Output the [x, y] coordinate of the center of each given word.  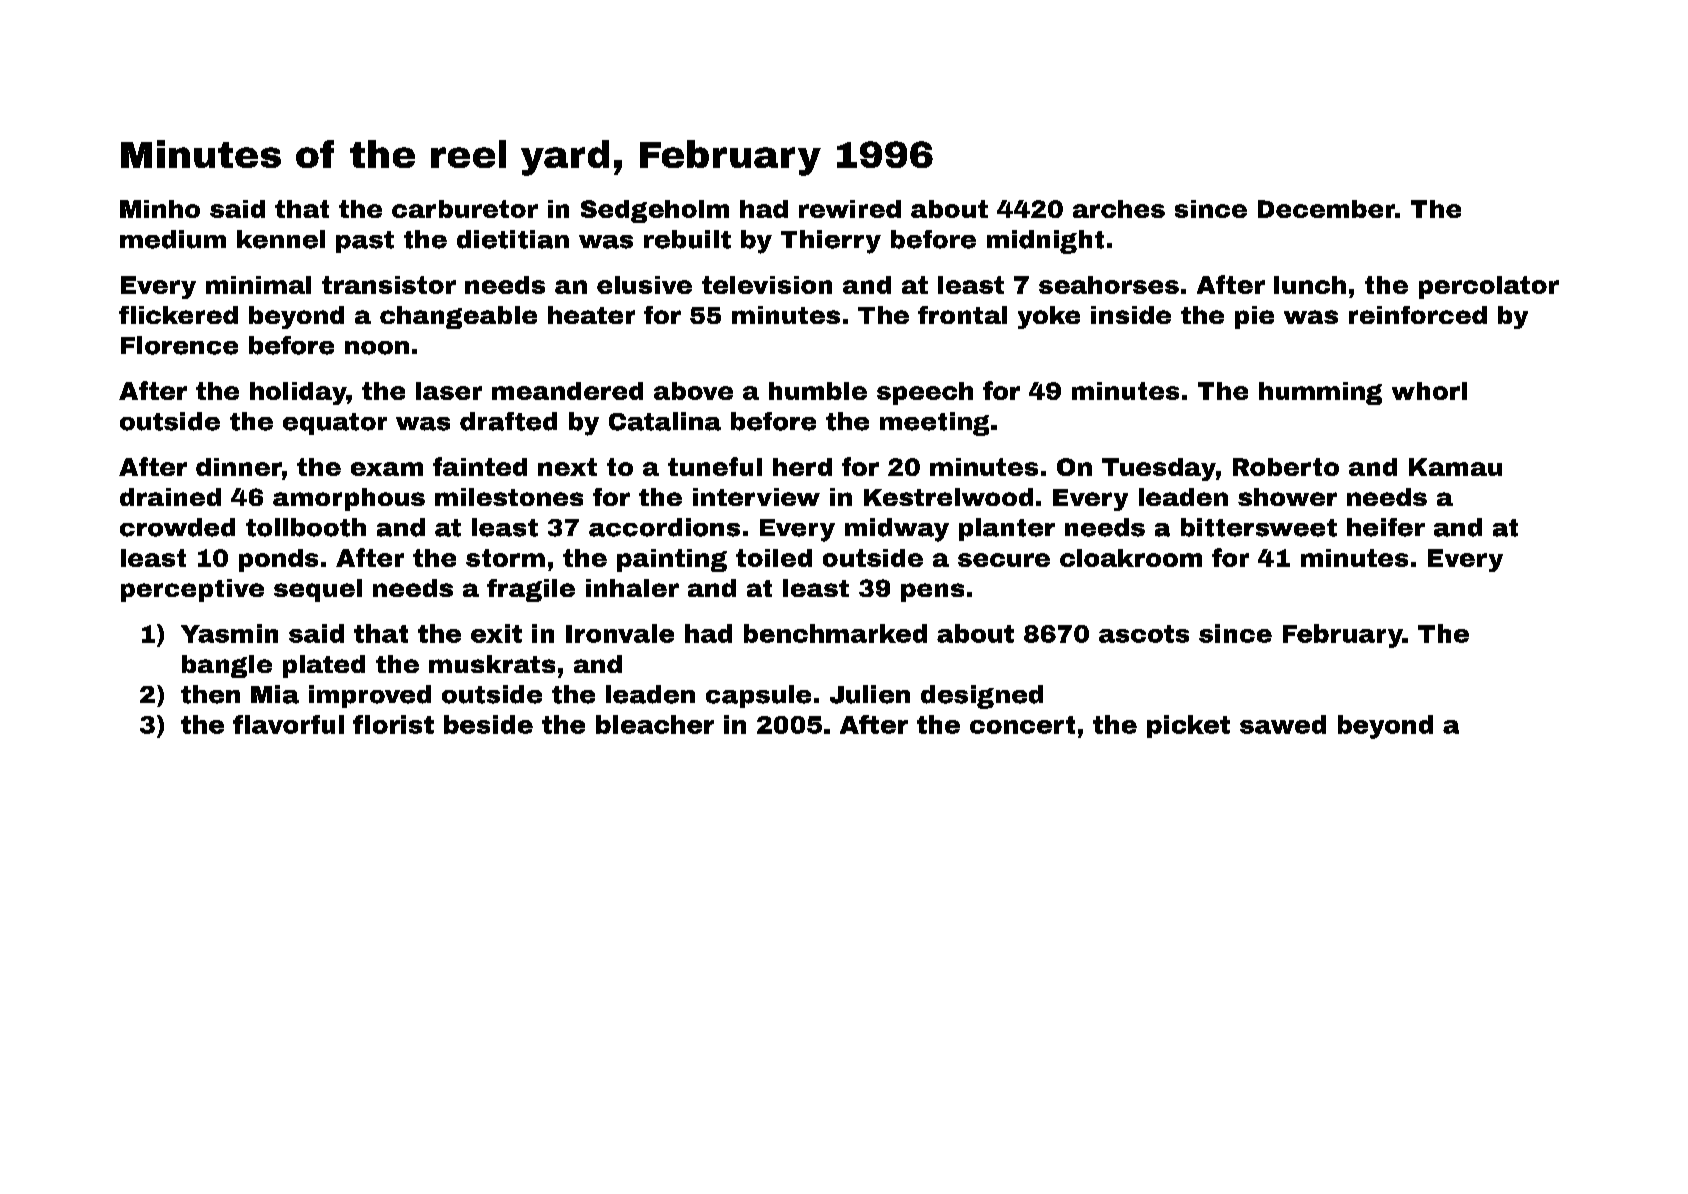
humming [1320, 393]
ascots [1144, 634]
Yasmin [229, 633]
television [767, 285]
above [693, 391]
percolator [1489, 287]
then [210, 694]
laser [449, 391]
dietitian [513, 239]
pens [932, 592]
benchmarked [835, 633]
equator [335, 424]
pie [1254, 317]
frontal [962, 315]
